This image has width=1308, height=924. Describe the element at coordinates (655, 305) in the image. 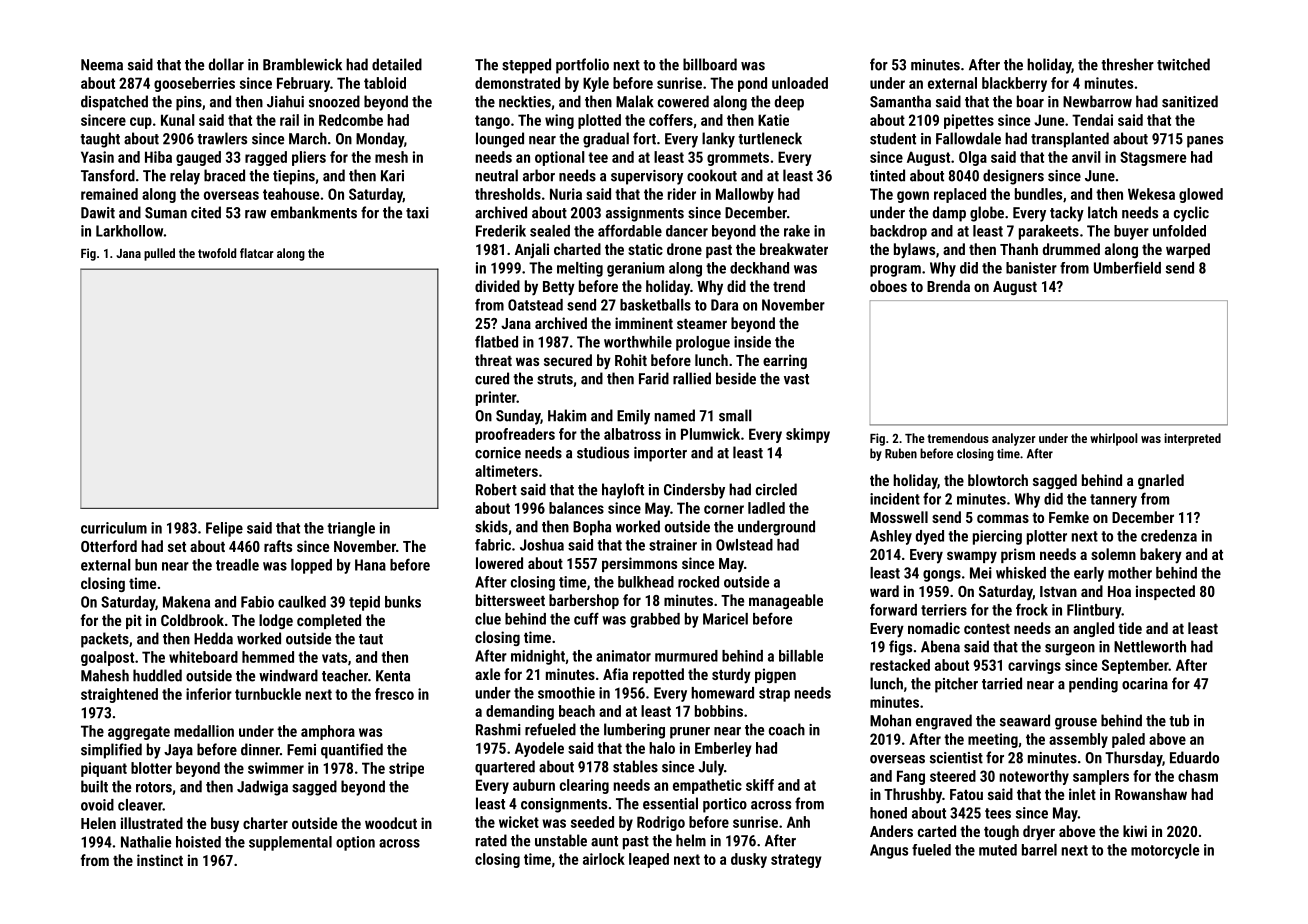

I see `basketballs` at that location.
